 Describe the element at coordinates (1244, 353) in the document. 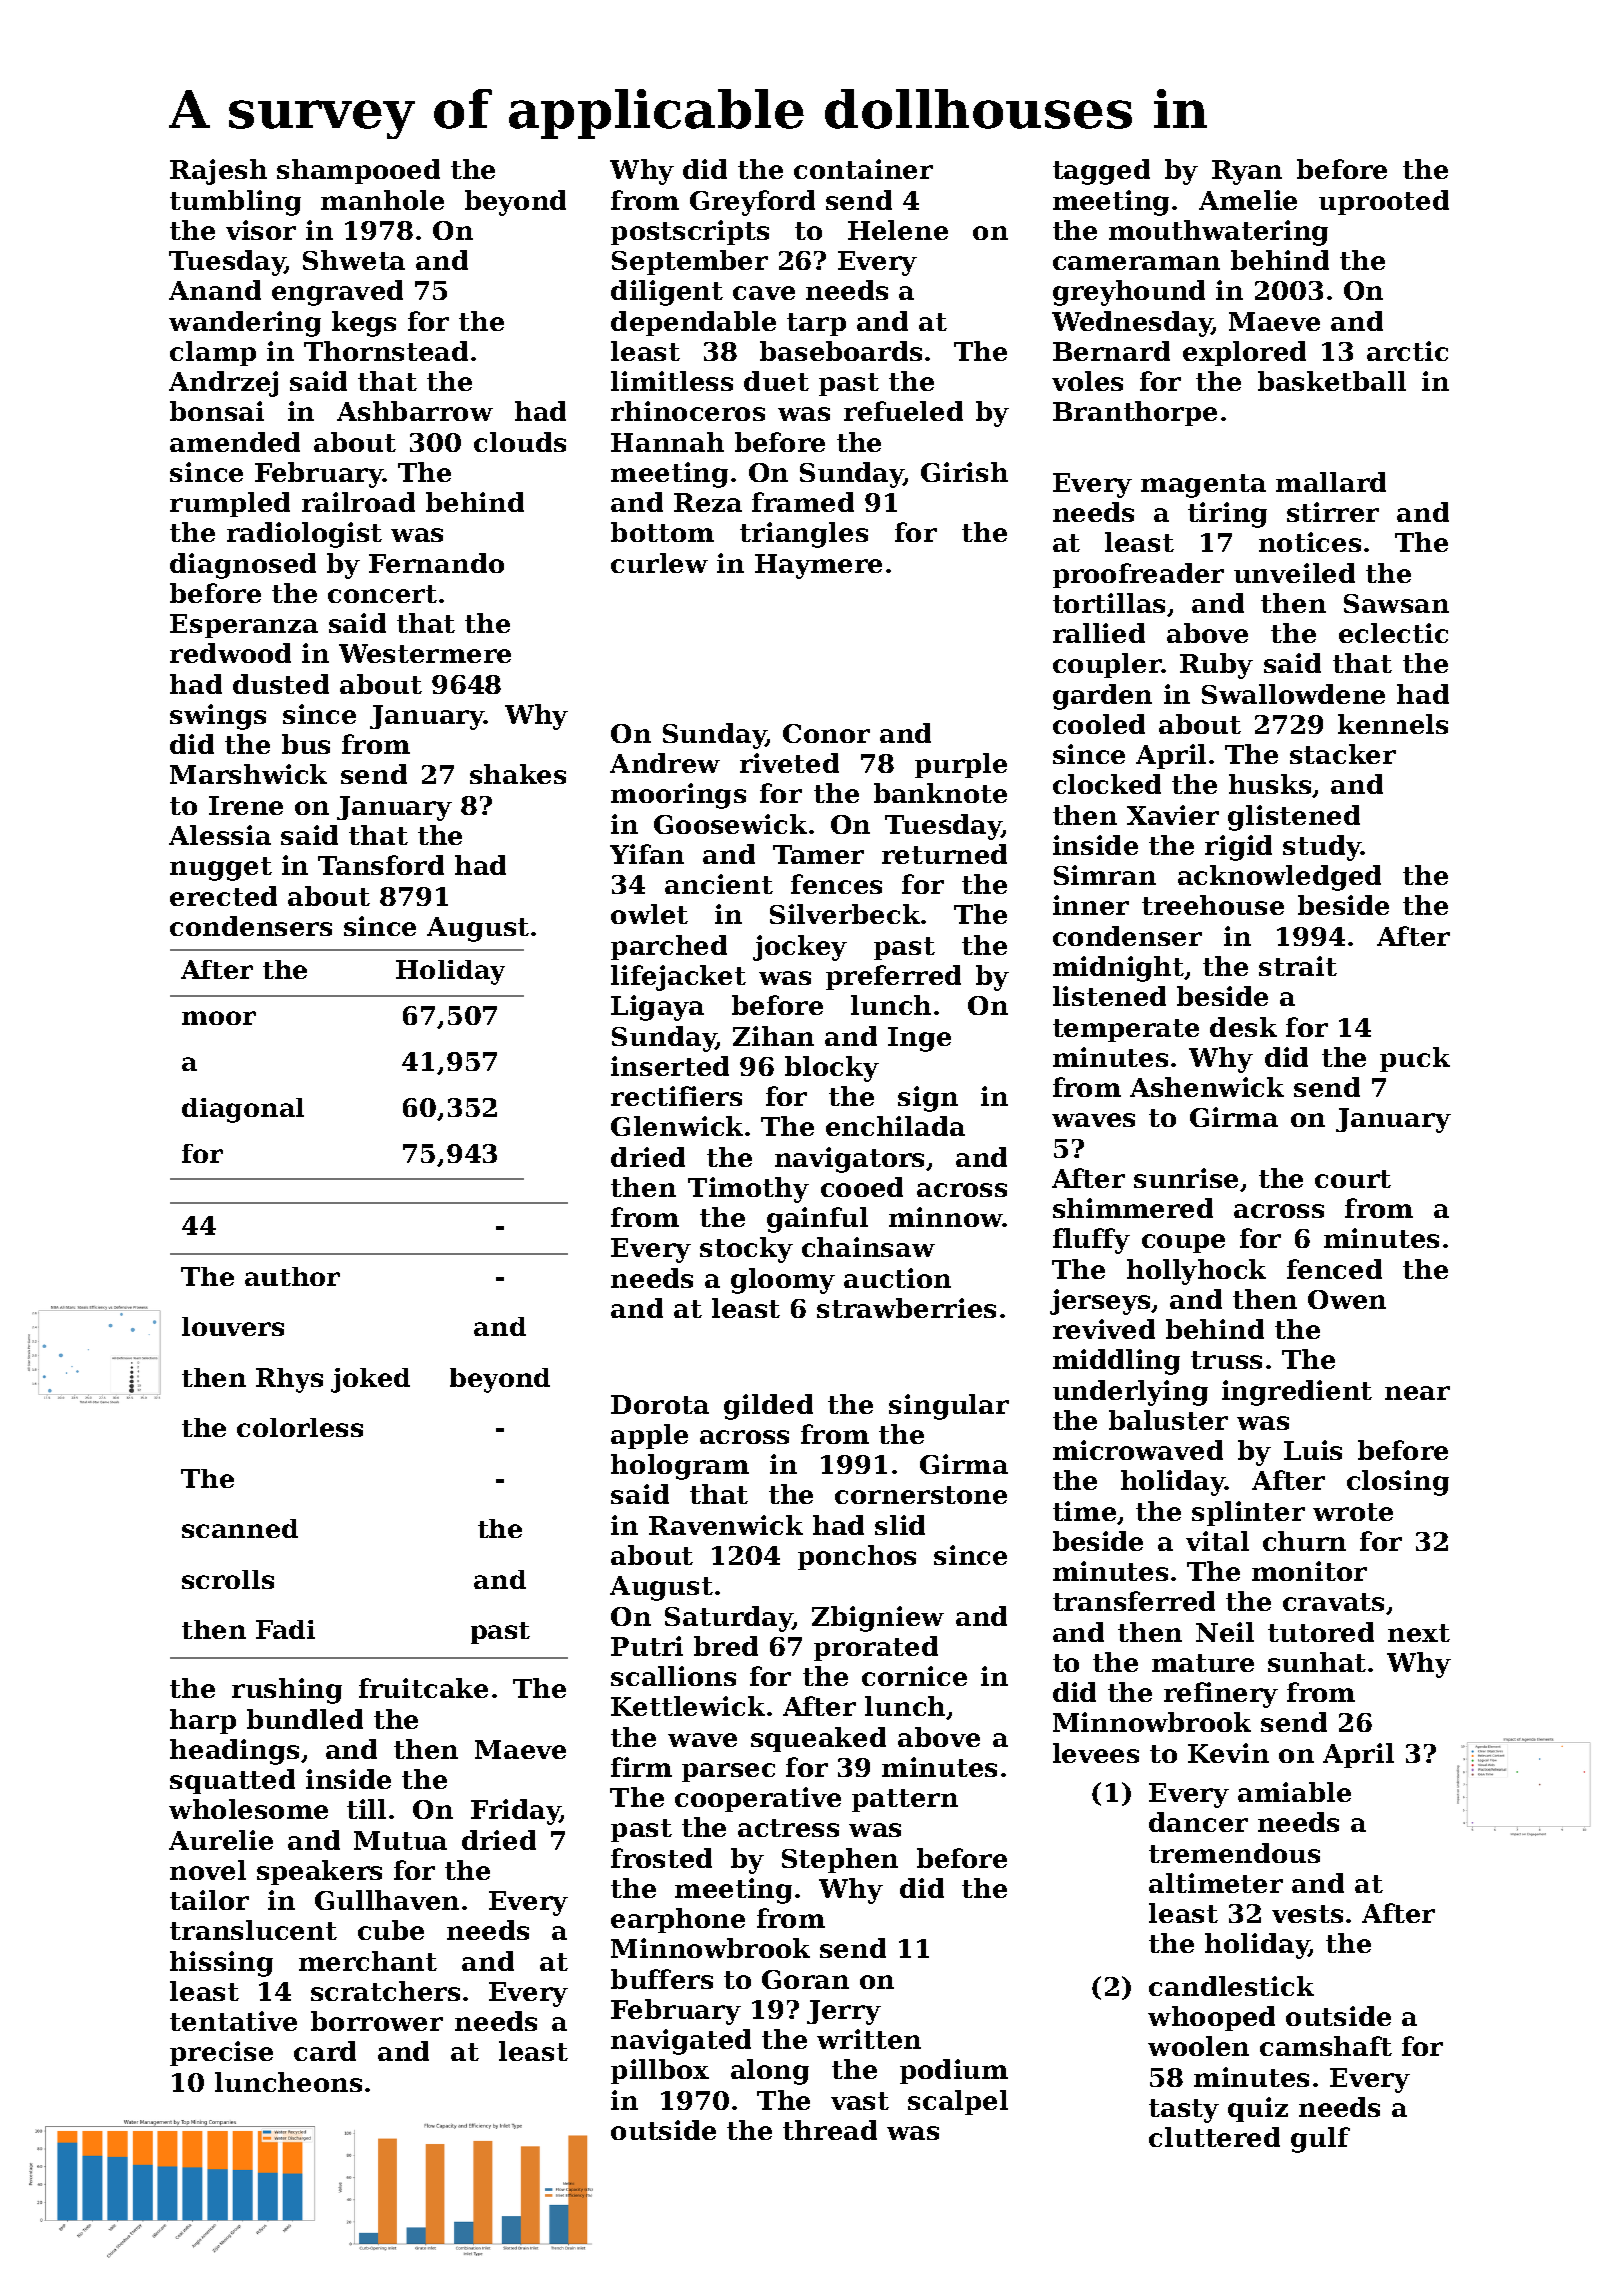

I see `explored` at that location.
